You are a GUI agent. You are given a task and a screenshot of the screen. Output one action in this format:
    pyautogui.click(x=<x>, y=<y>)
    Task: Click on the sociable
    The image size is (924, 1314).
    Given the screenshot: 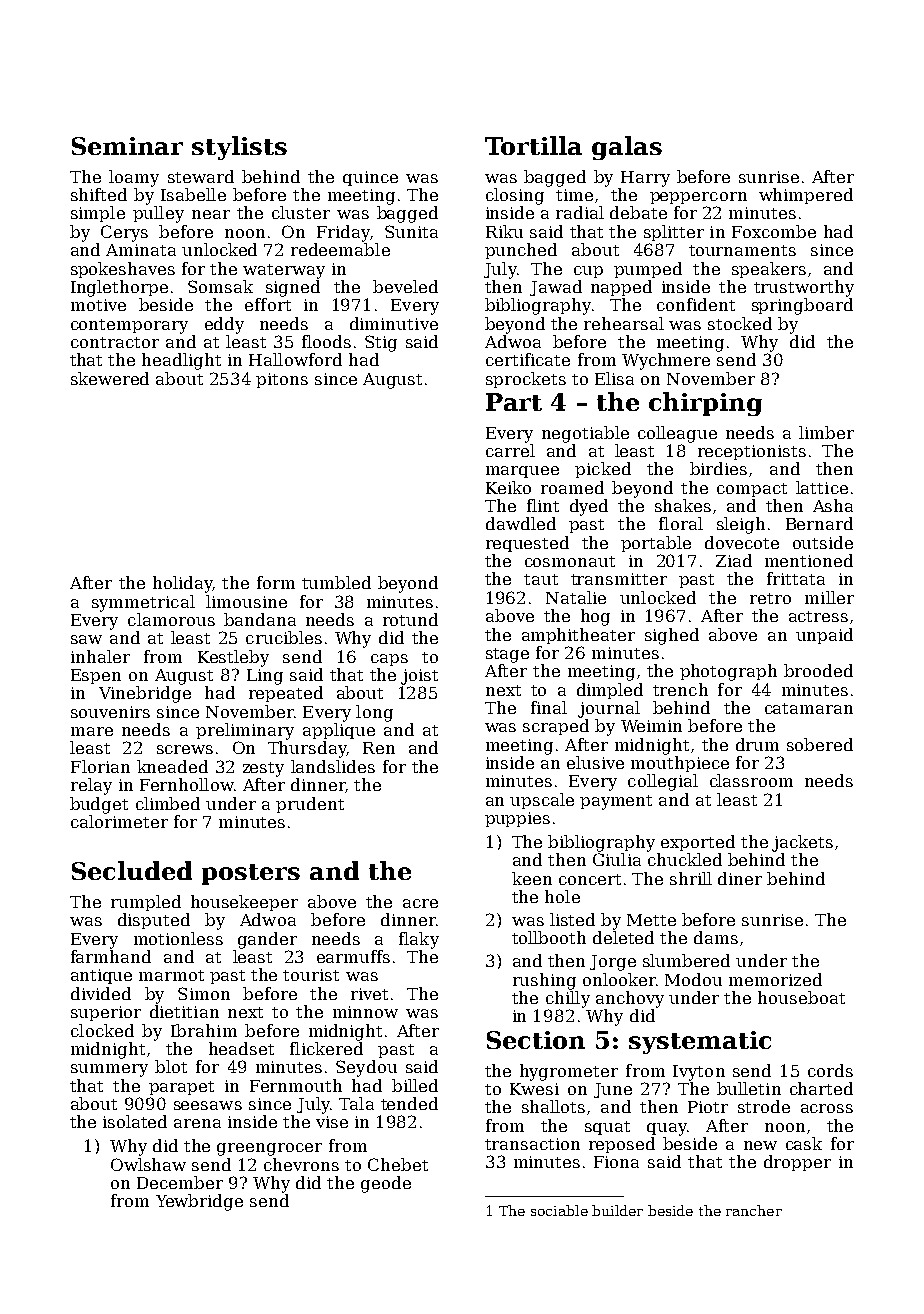 What is the action you would take?
    pyautogui.click(x=559, y=1210)
